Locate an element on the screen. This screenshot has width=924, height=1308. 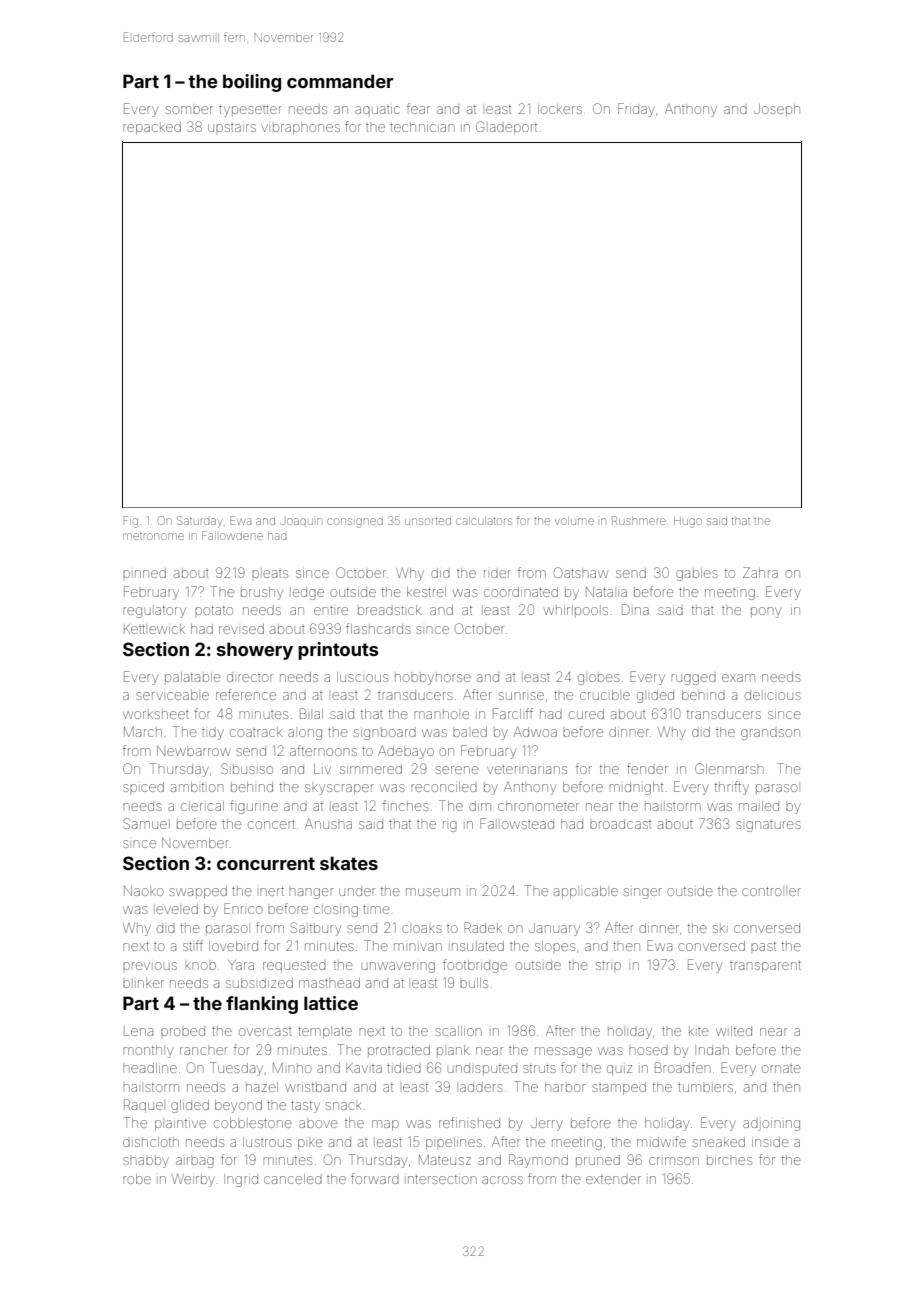
Joseph is located at coordinates (777, 109).
